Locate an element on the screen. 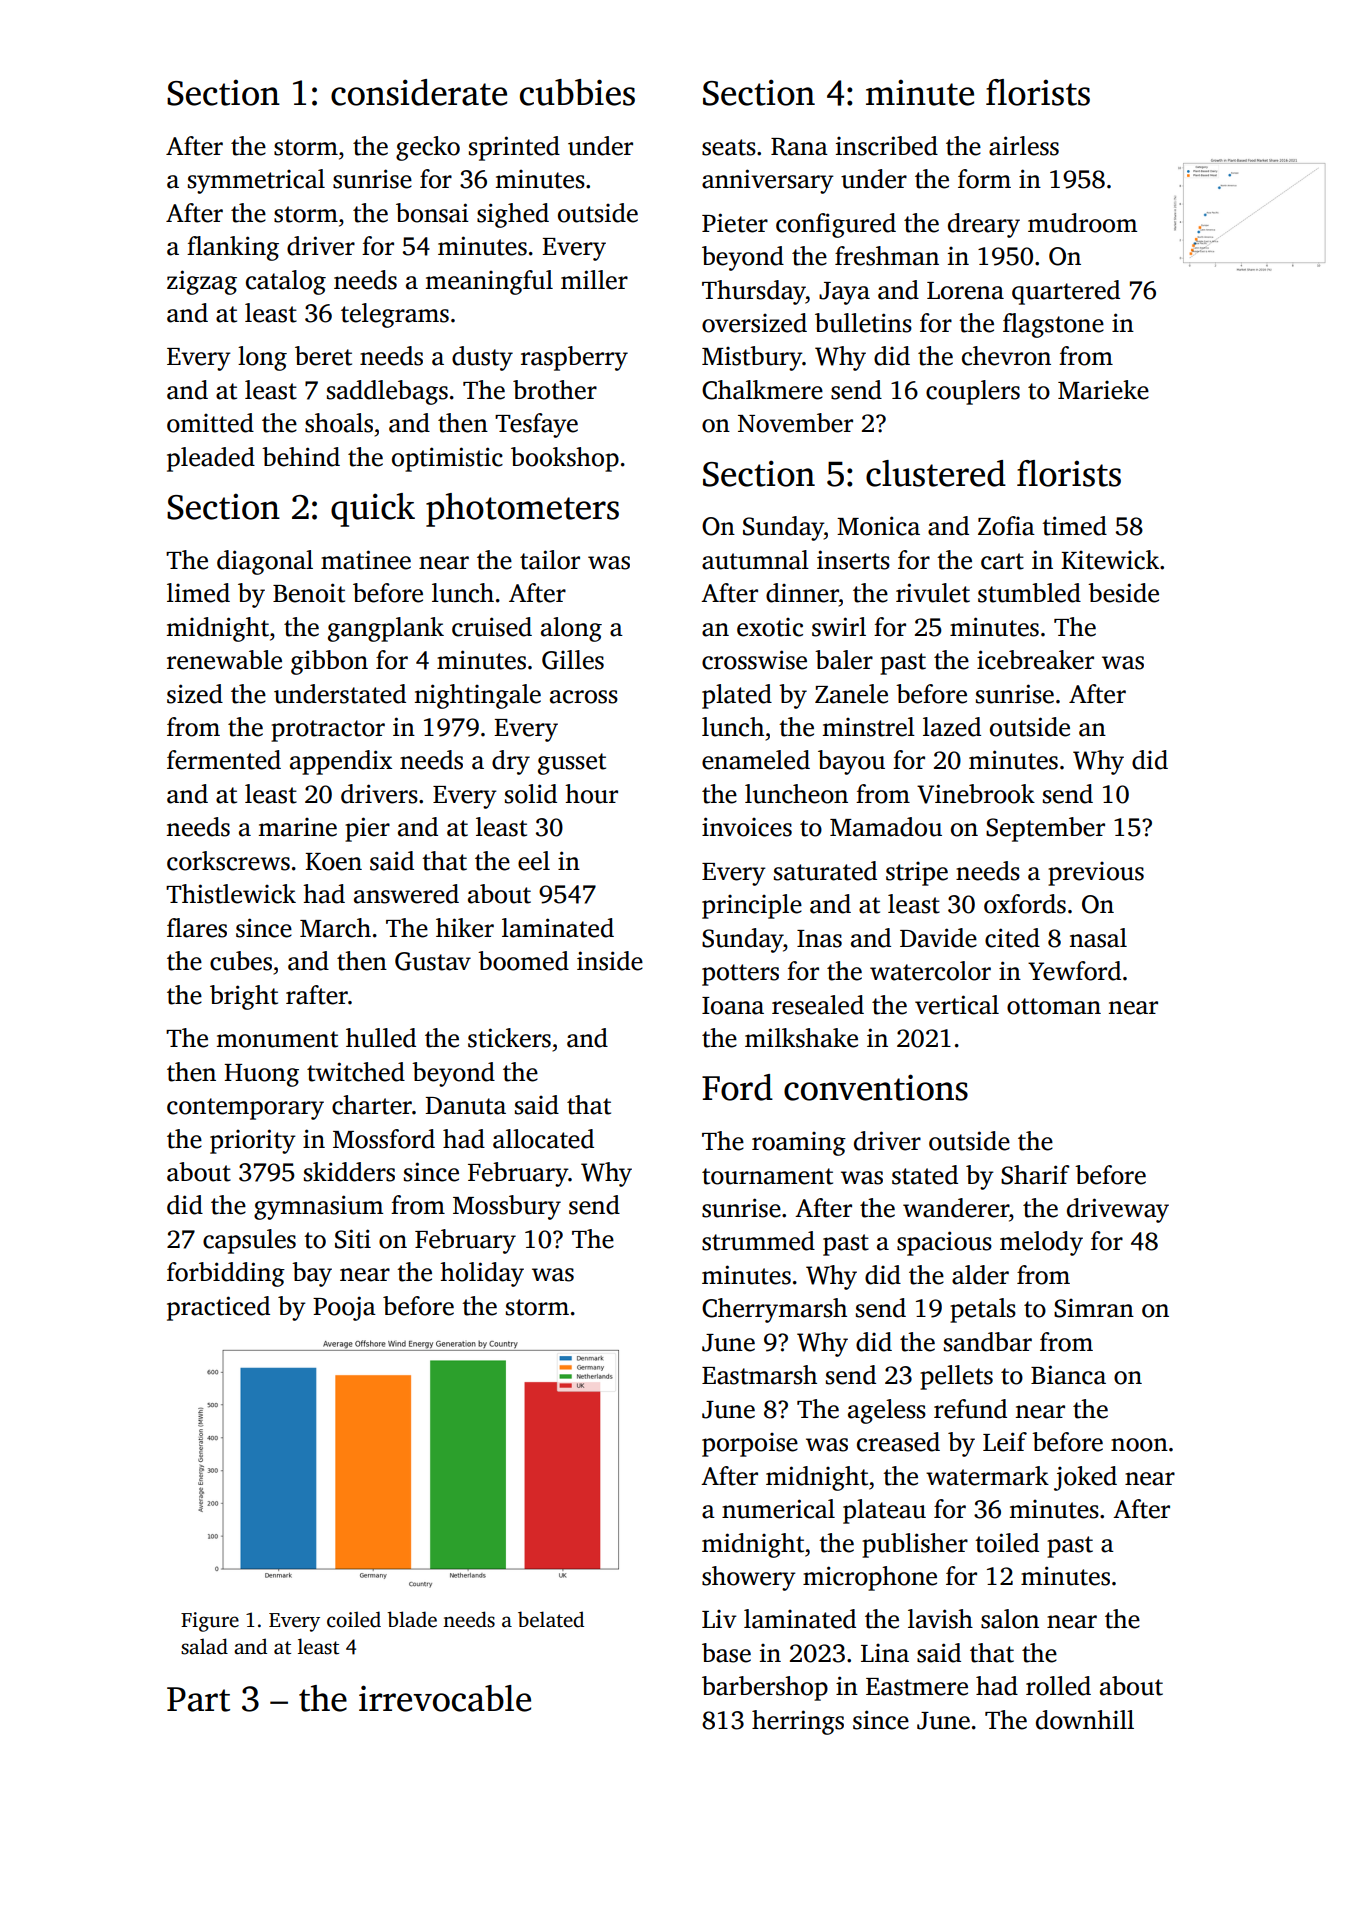 The width and height of the screenshot is (1351, 1911). gecko is located at coordinates (428, 148).
